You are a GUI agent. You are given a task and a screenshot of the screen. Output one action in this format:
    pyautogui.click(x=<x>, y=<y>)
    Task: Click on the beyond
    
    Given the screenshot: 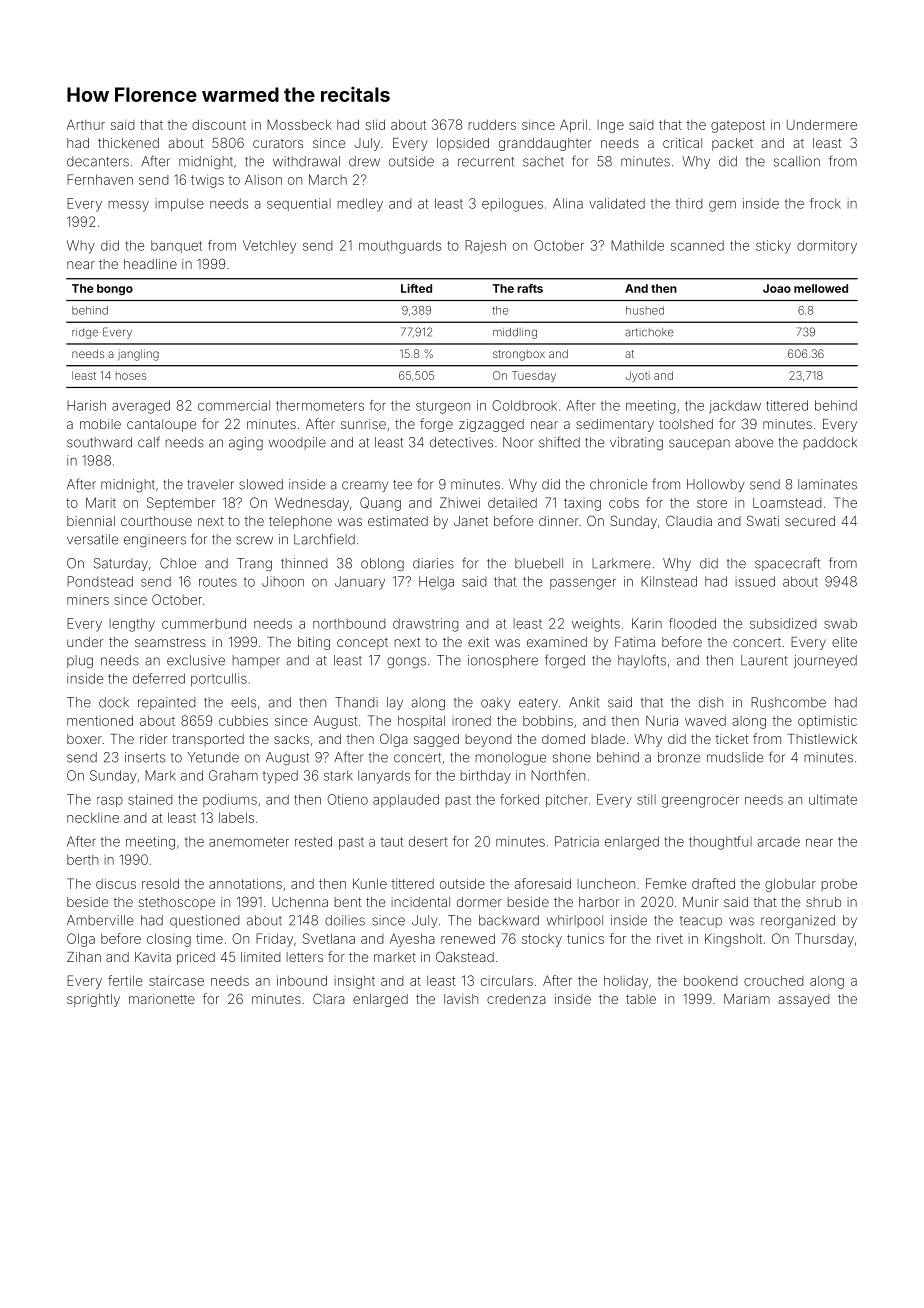 What is the action you would take?
    pyautogui.click(x=489, y=740)
